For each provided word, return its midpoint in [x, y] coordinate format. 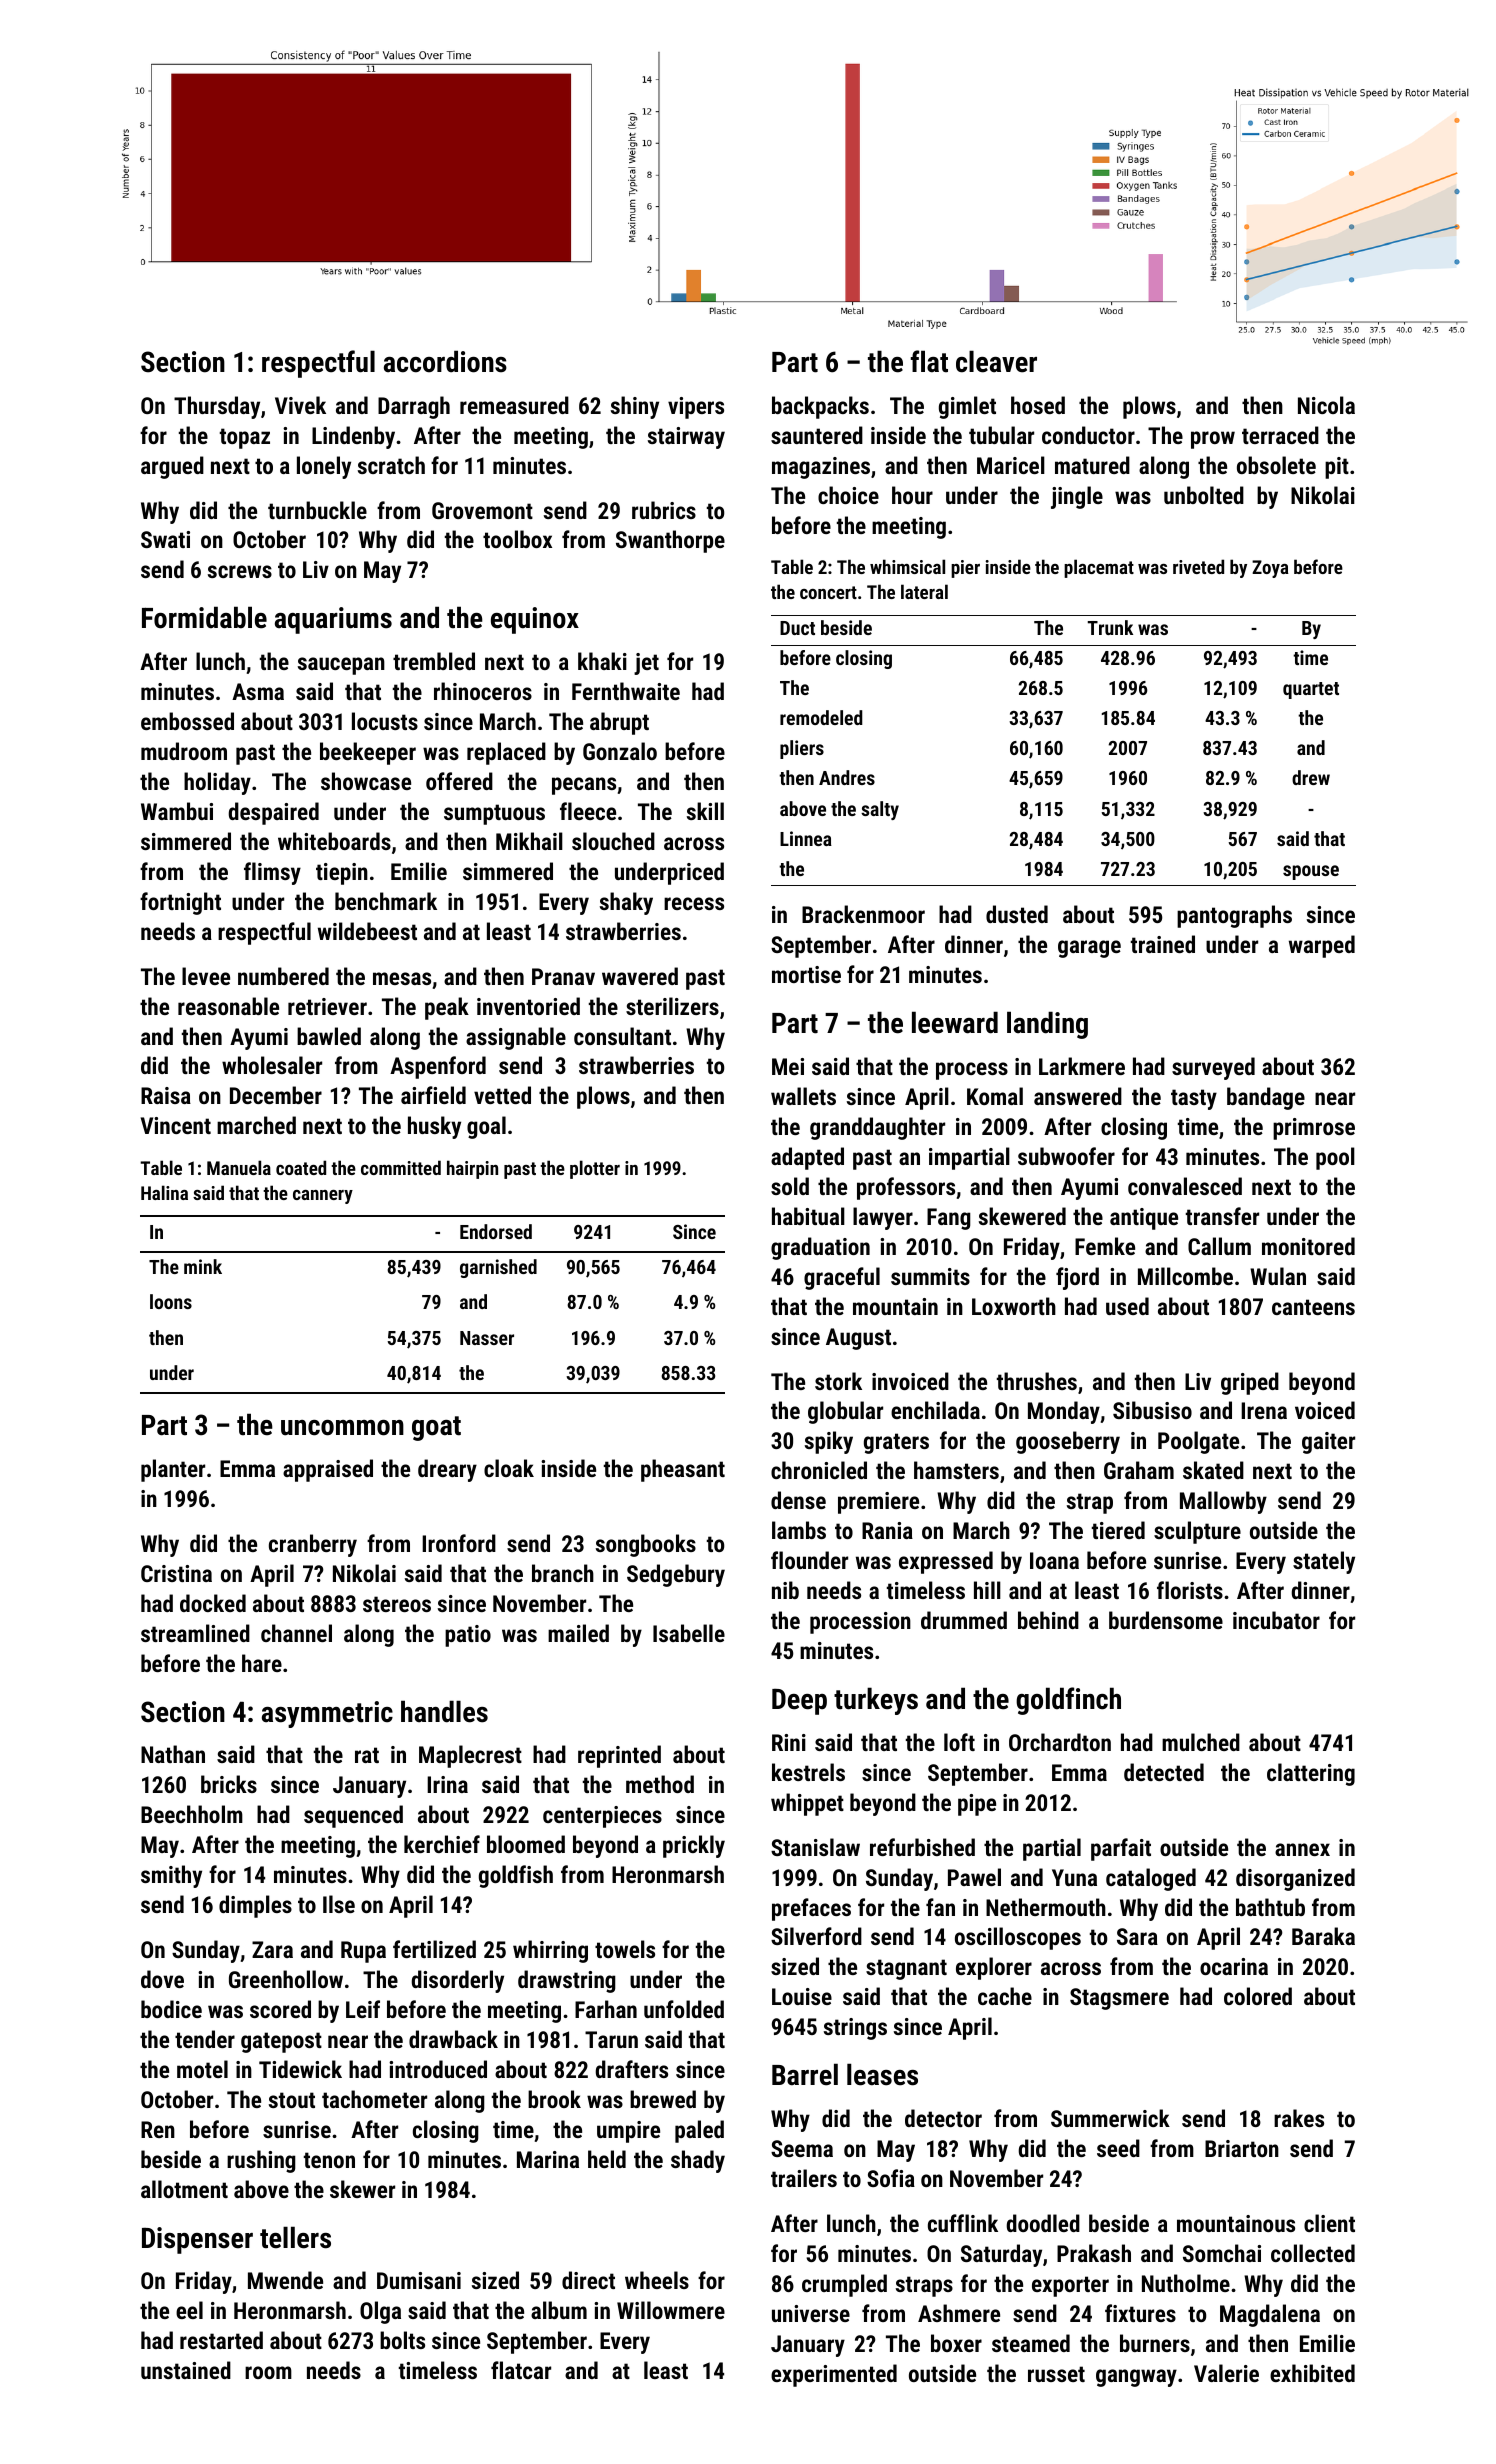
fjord [1077, 1278]
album [559, 2310]
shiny [635, 407]
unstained [186, 2370]
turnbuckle [317, 510]
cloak [509, 1468]
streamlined [195, 1633]
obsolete [1276, 465]
